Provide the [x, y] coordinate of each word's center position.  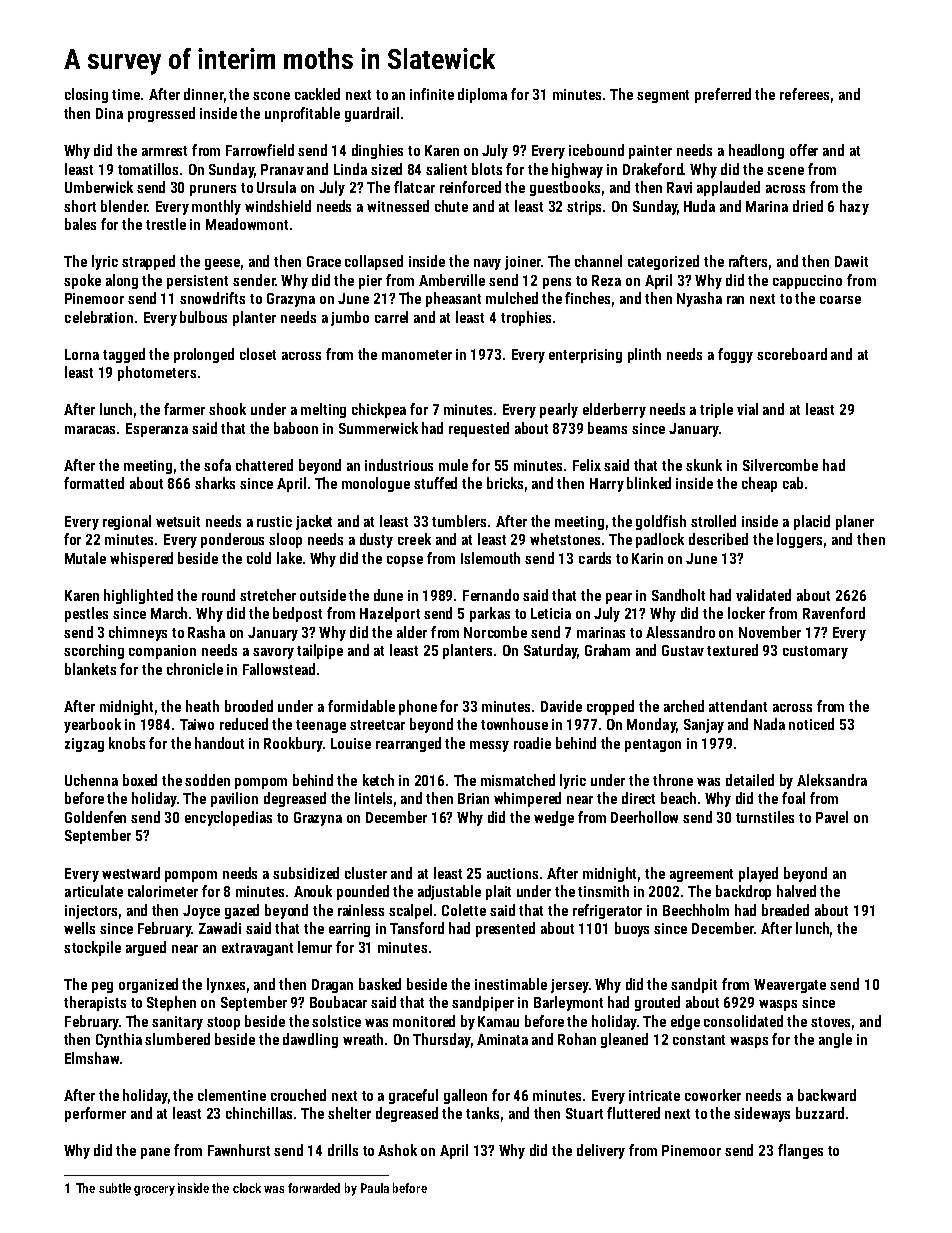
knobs [127, 743]
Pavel [832, 817]
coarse [840, 300]
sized [386, 169]
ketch [378, 780]
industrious [399, 465]
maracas [90, 430]
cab [793, 483]
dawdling [310, 1040]
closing [86, 95]
